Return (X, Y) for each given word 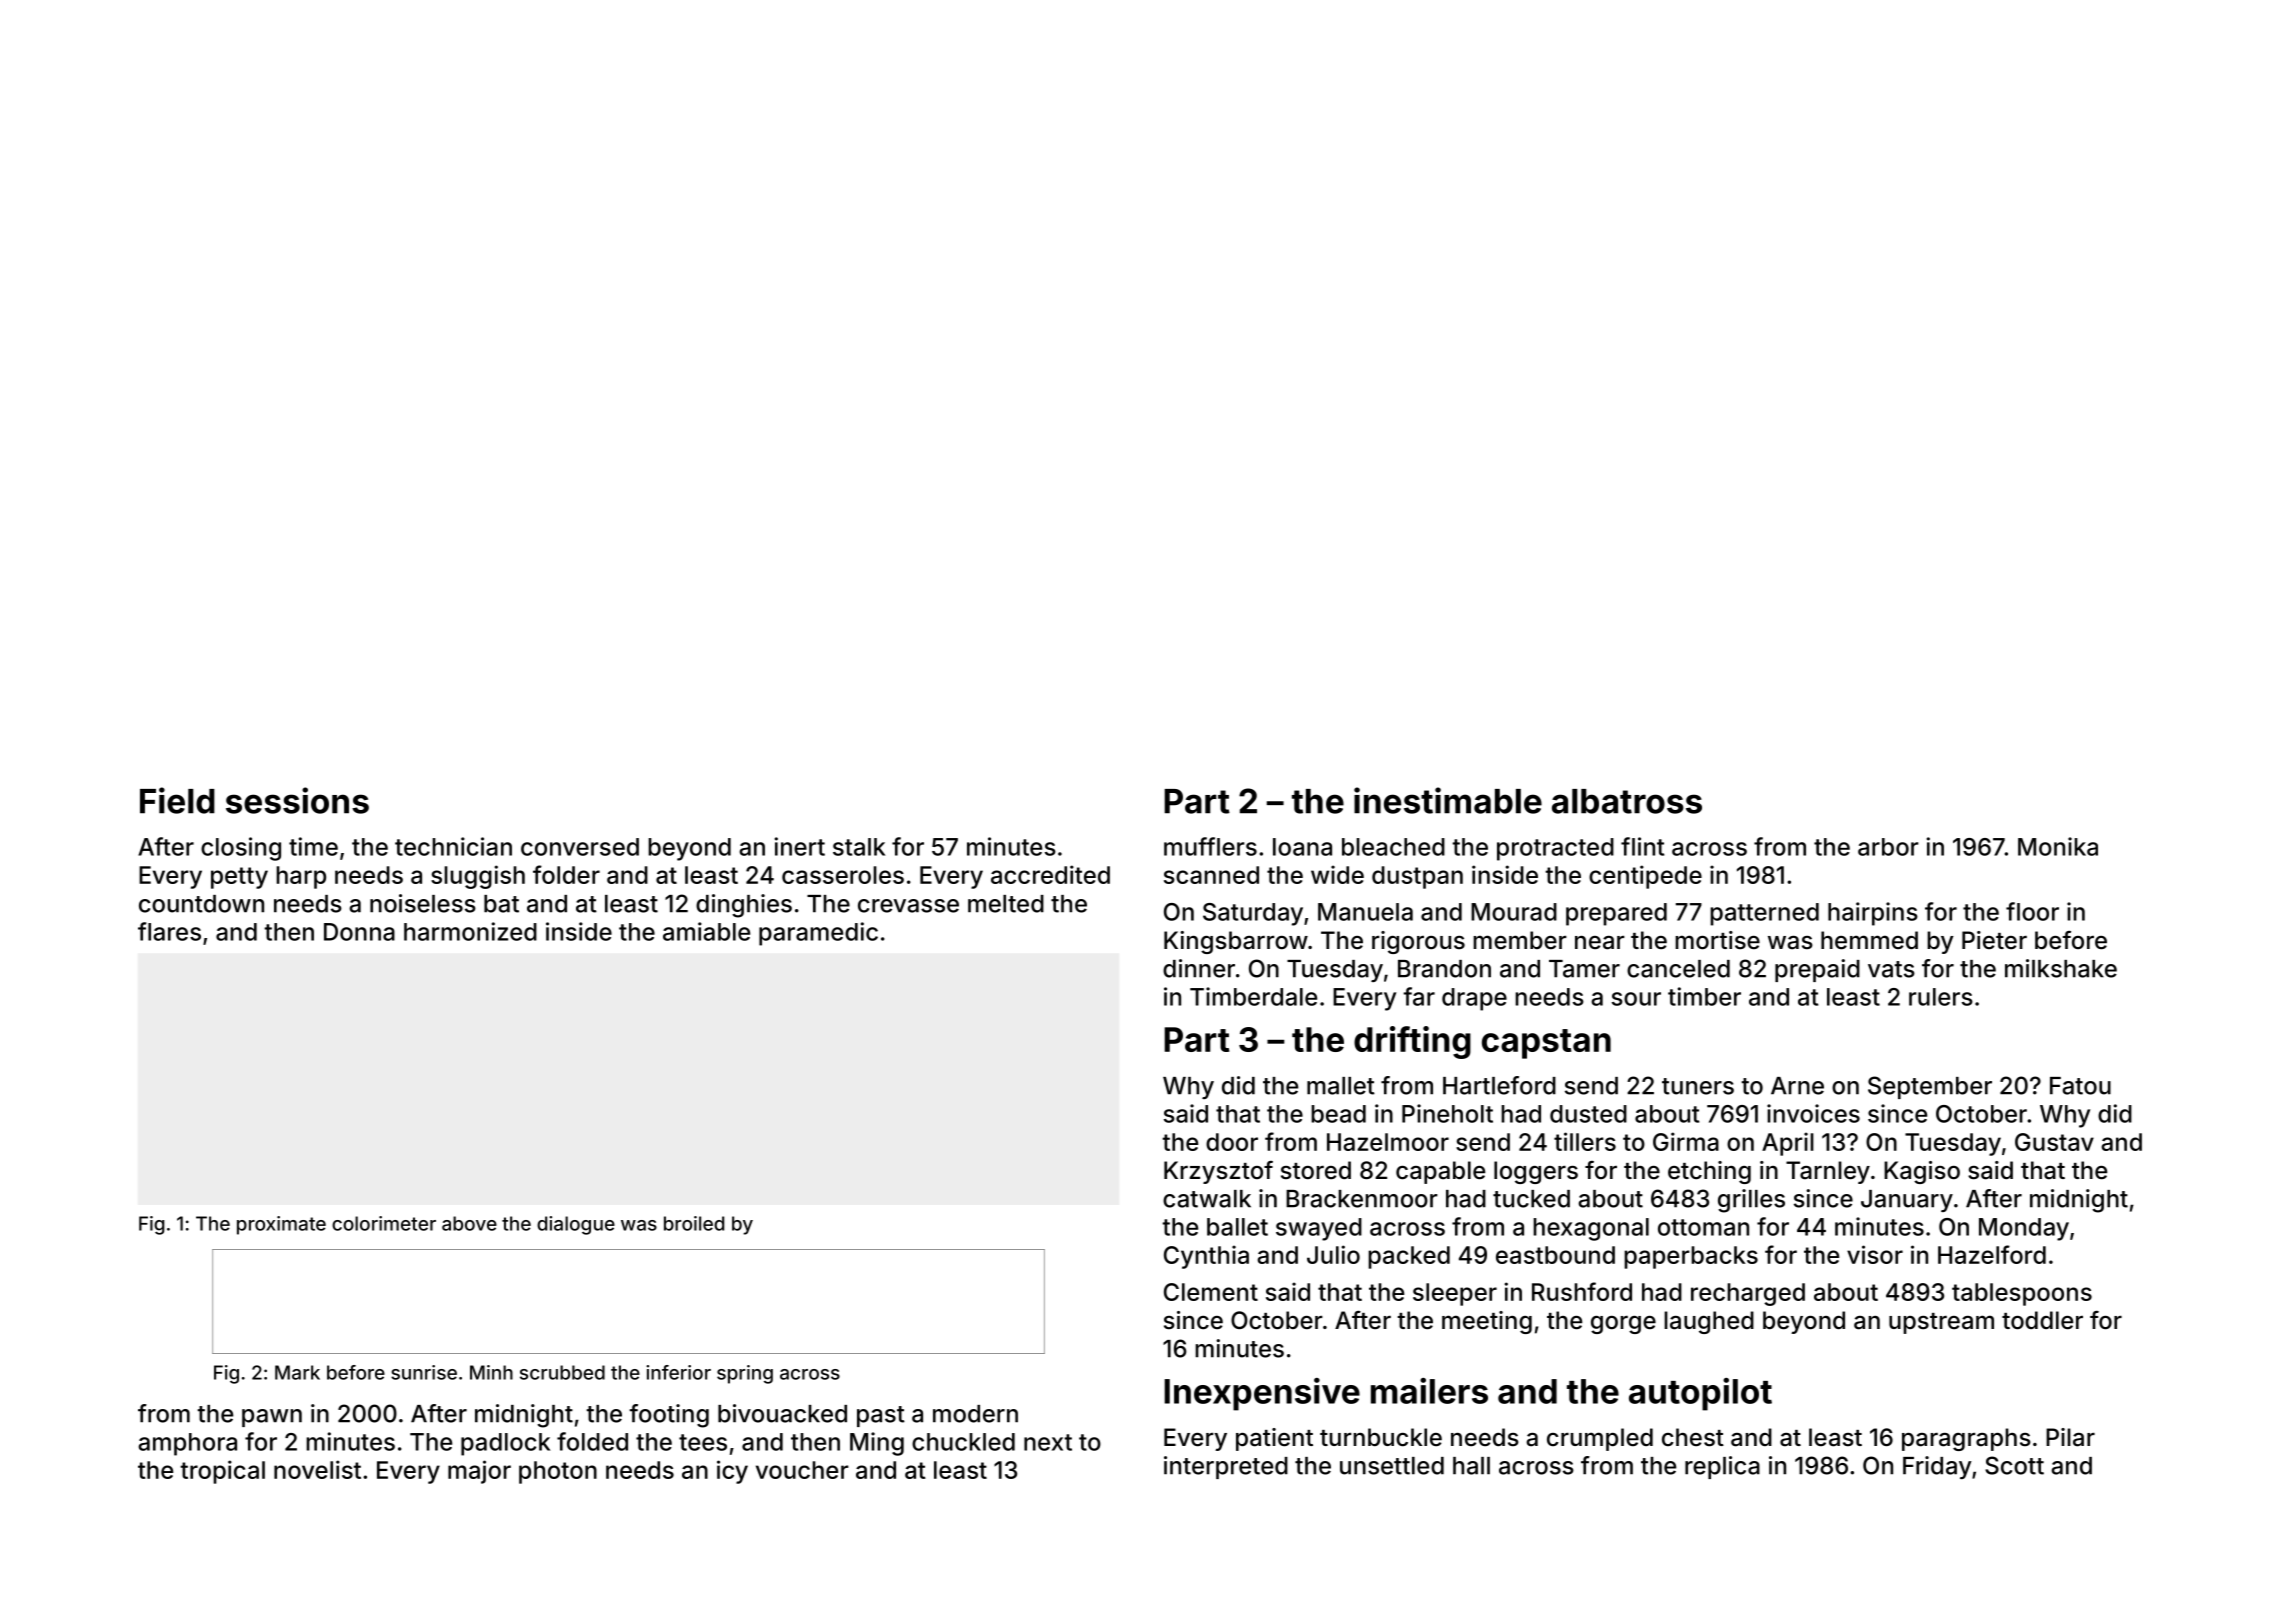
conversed (580, 847)
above (469, 1223)
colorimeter (384, 1223)
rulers (1941, 997)
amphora (187, 1444)
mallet (1341, 1086)
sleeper (1455, 1294)
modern (975, 1414)
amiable (706, 931)
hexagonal (1591, 1229)
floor (2032, 911)
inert (800, 846)
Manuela (1365, 912)
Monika (2058, 846)
